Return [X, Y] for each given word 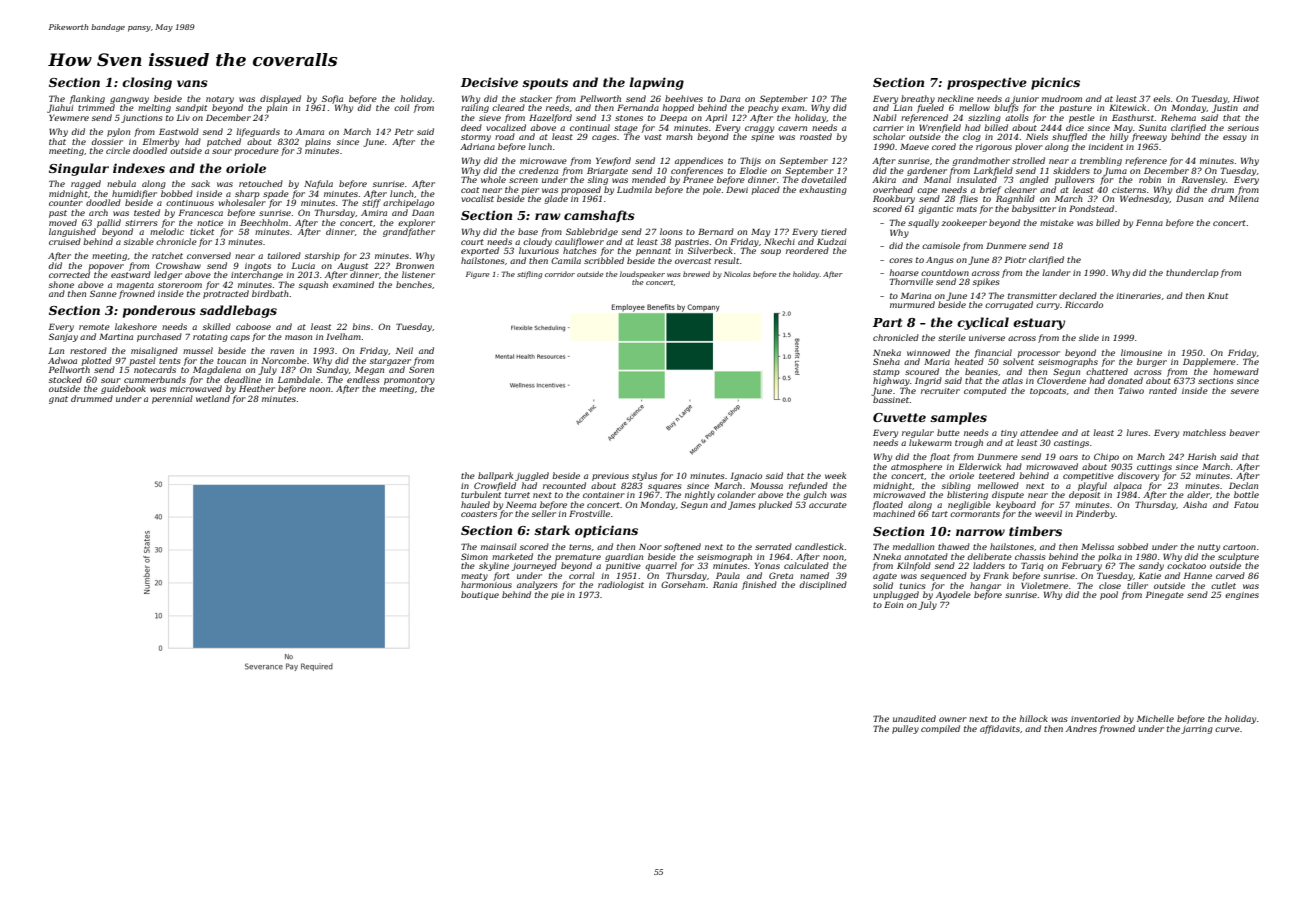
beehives [684, 98]
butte [948, 432]
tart [940, 514]
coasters [479, 514]
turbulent [481, 494]
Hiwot [1246, 99]
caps [240, 338]
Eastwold [179, 131]
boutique [480, 595]
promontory [409, 381]
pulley [905, 729]
